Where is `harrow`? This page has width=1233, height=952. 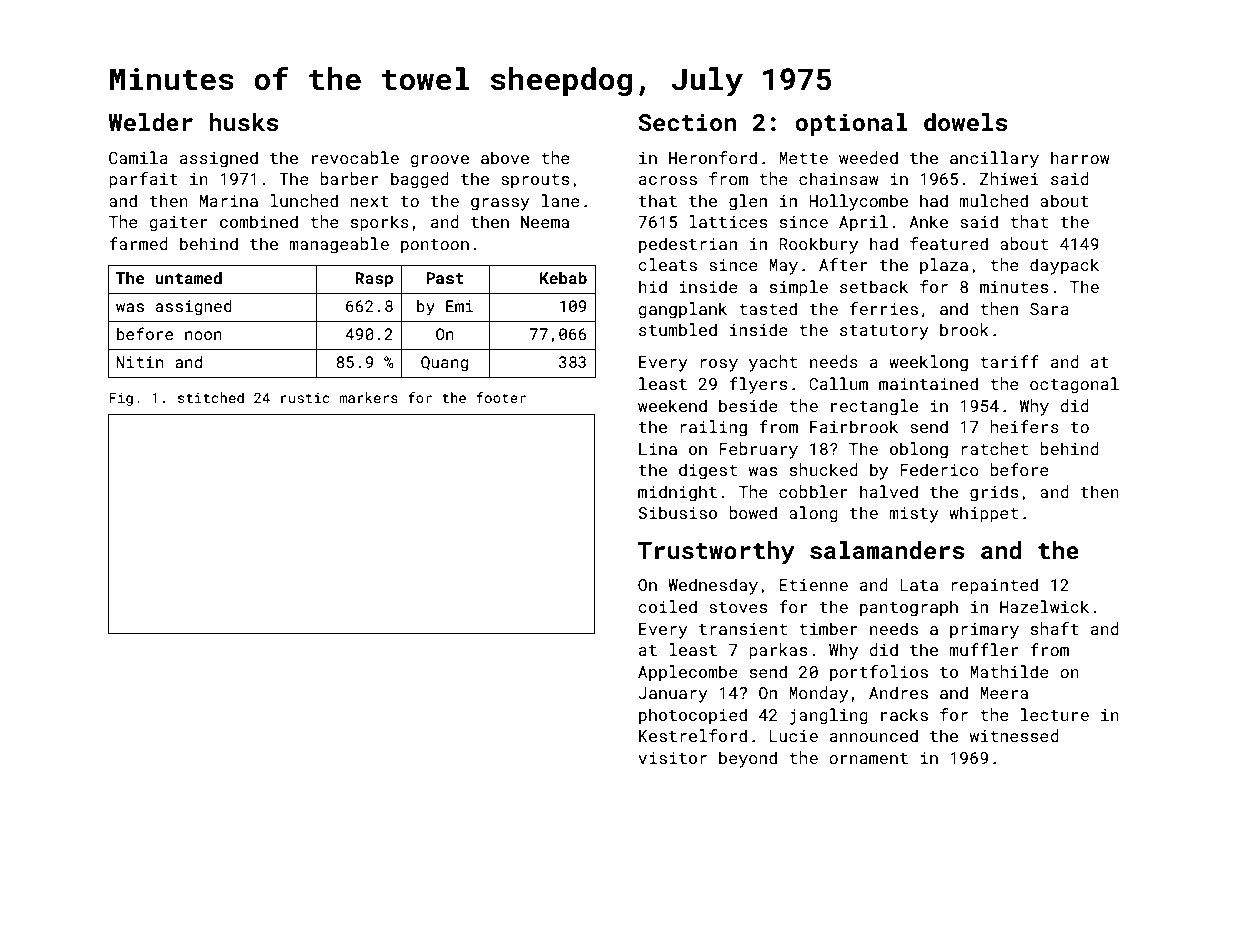 harrow is located at coordinates (1080, 157).
